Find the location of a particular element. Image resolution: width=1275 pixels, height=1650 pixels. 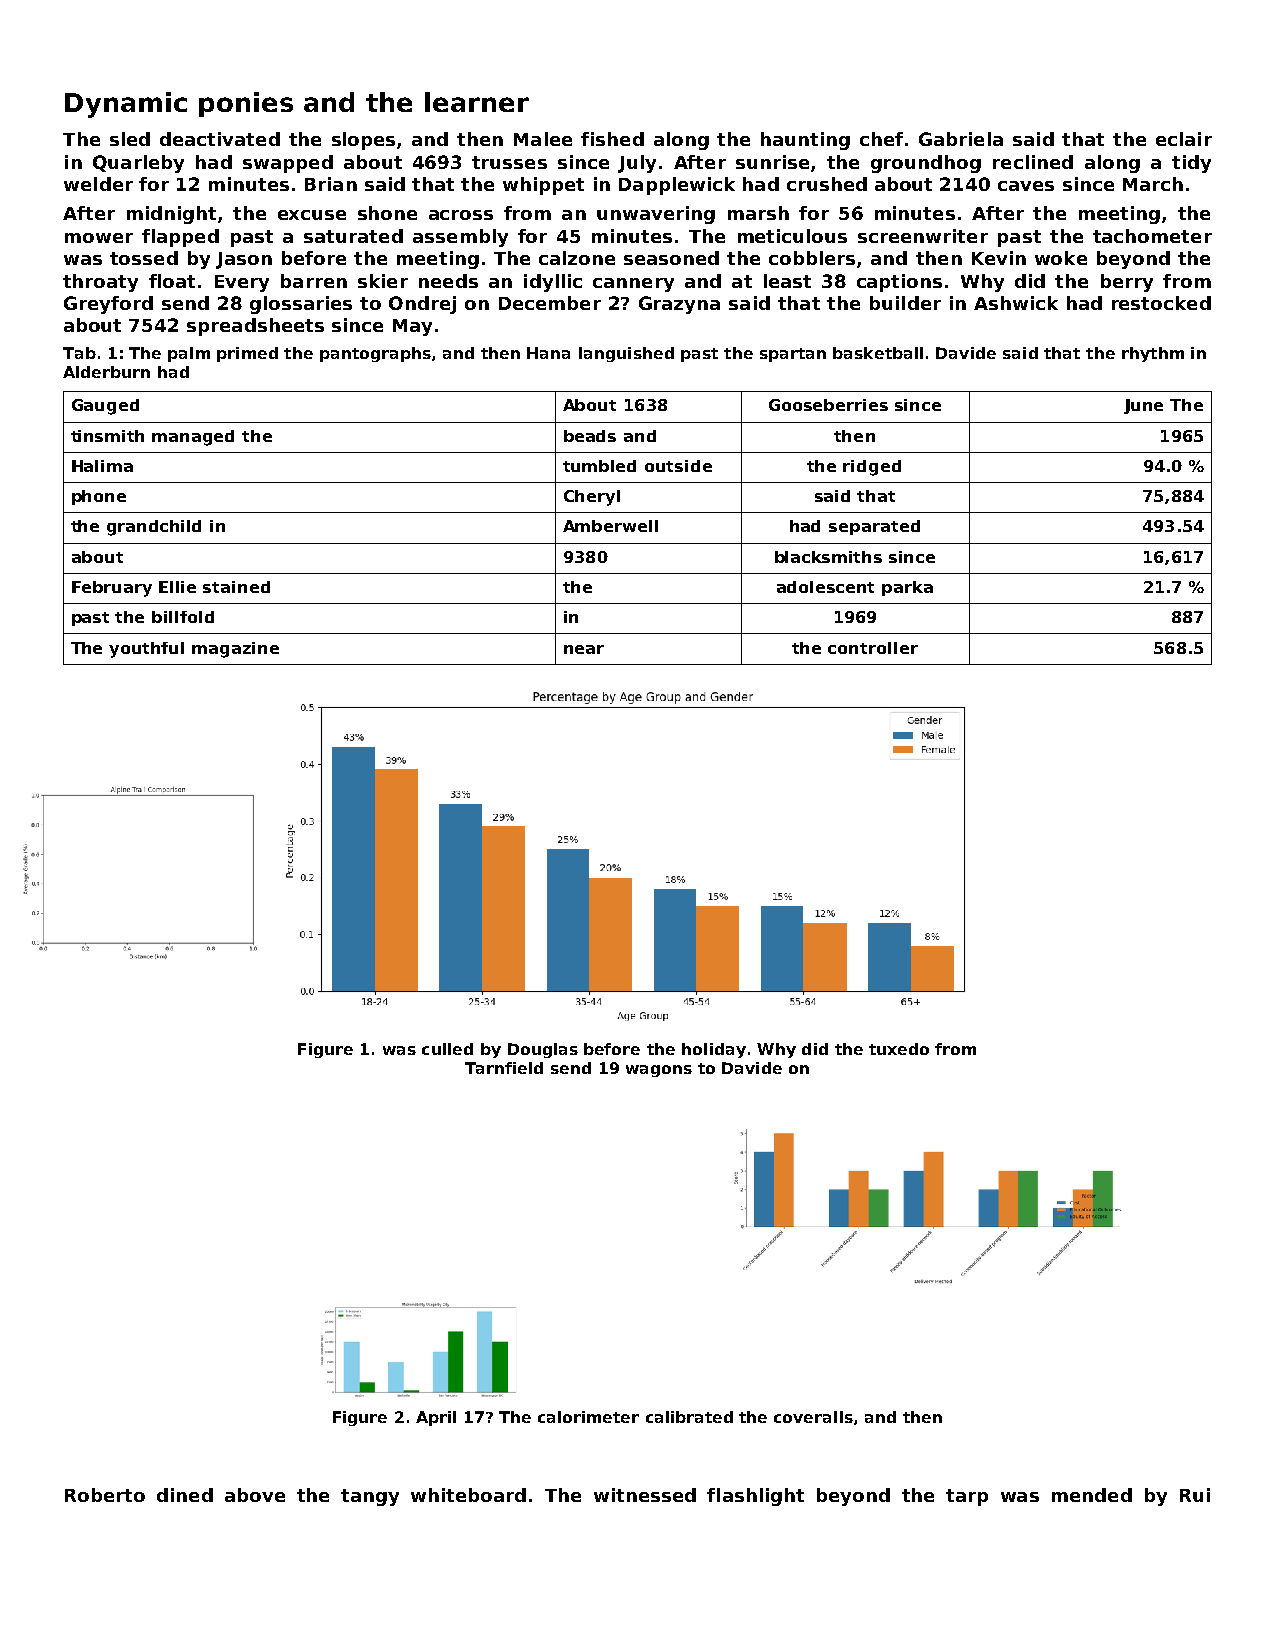

caves is located at coordinates (1026, 186).
